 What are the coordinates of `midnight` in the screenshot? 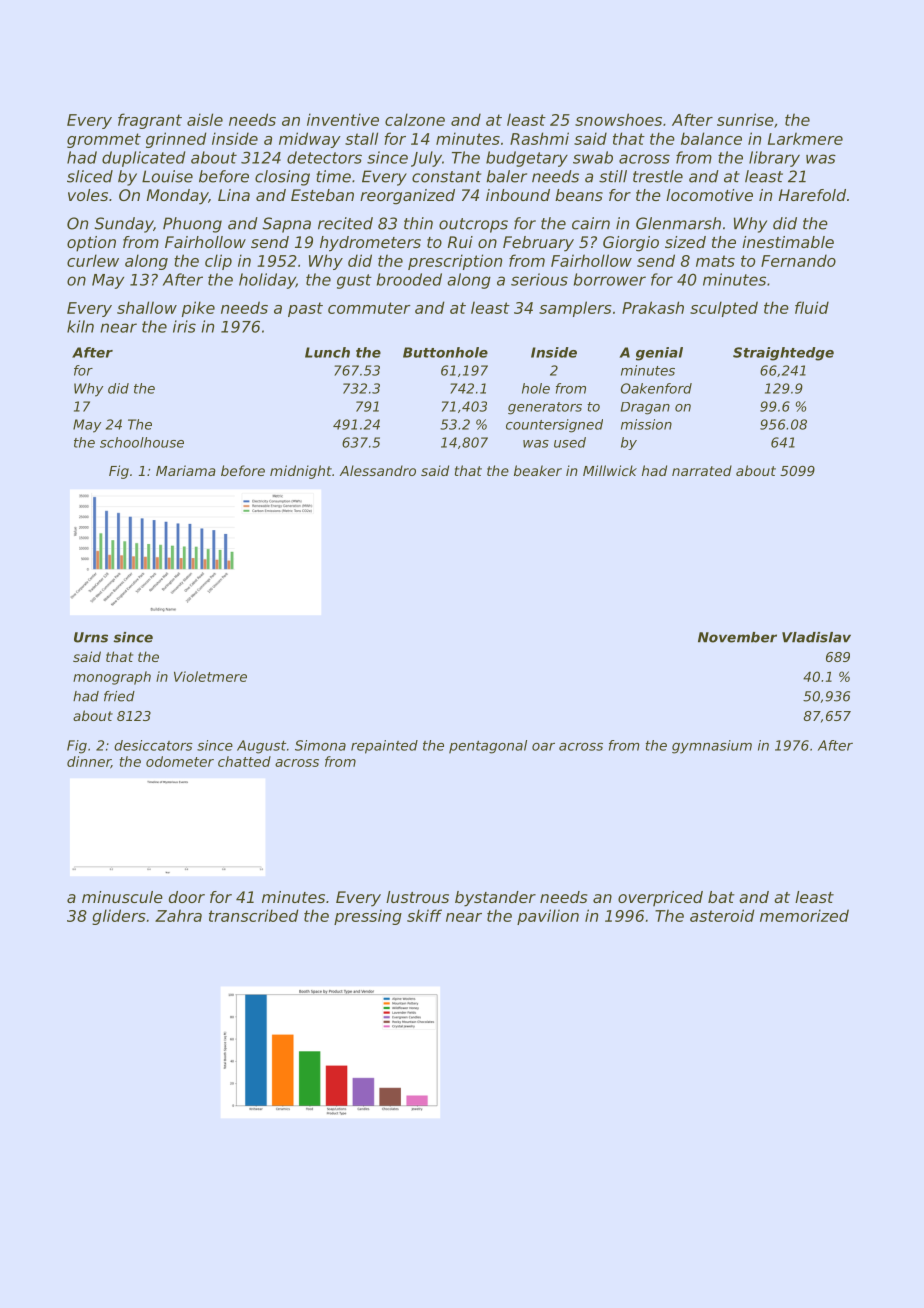 It's located at (301, 472).
